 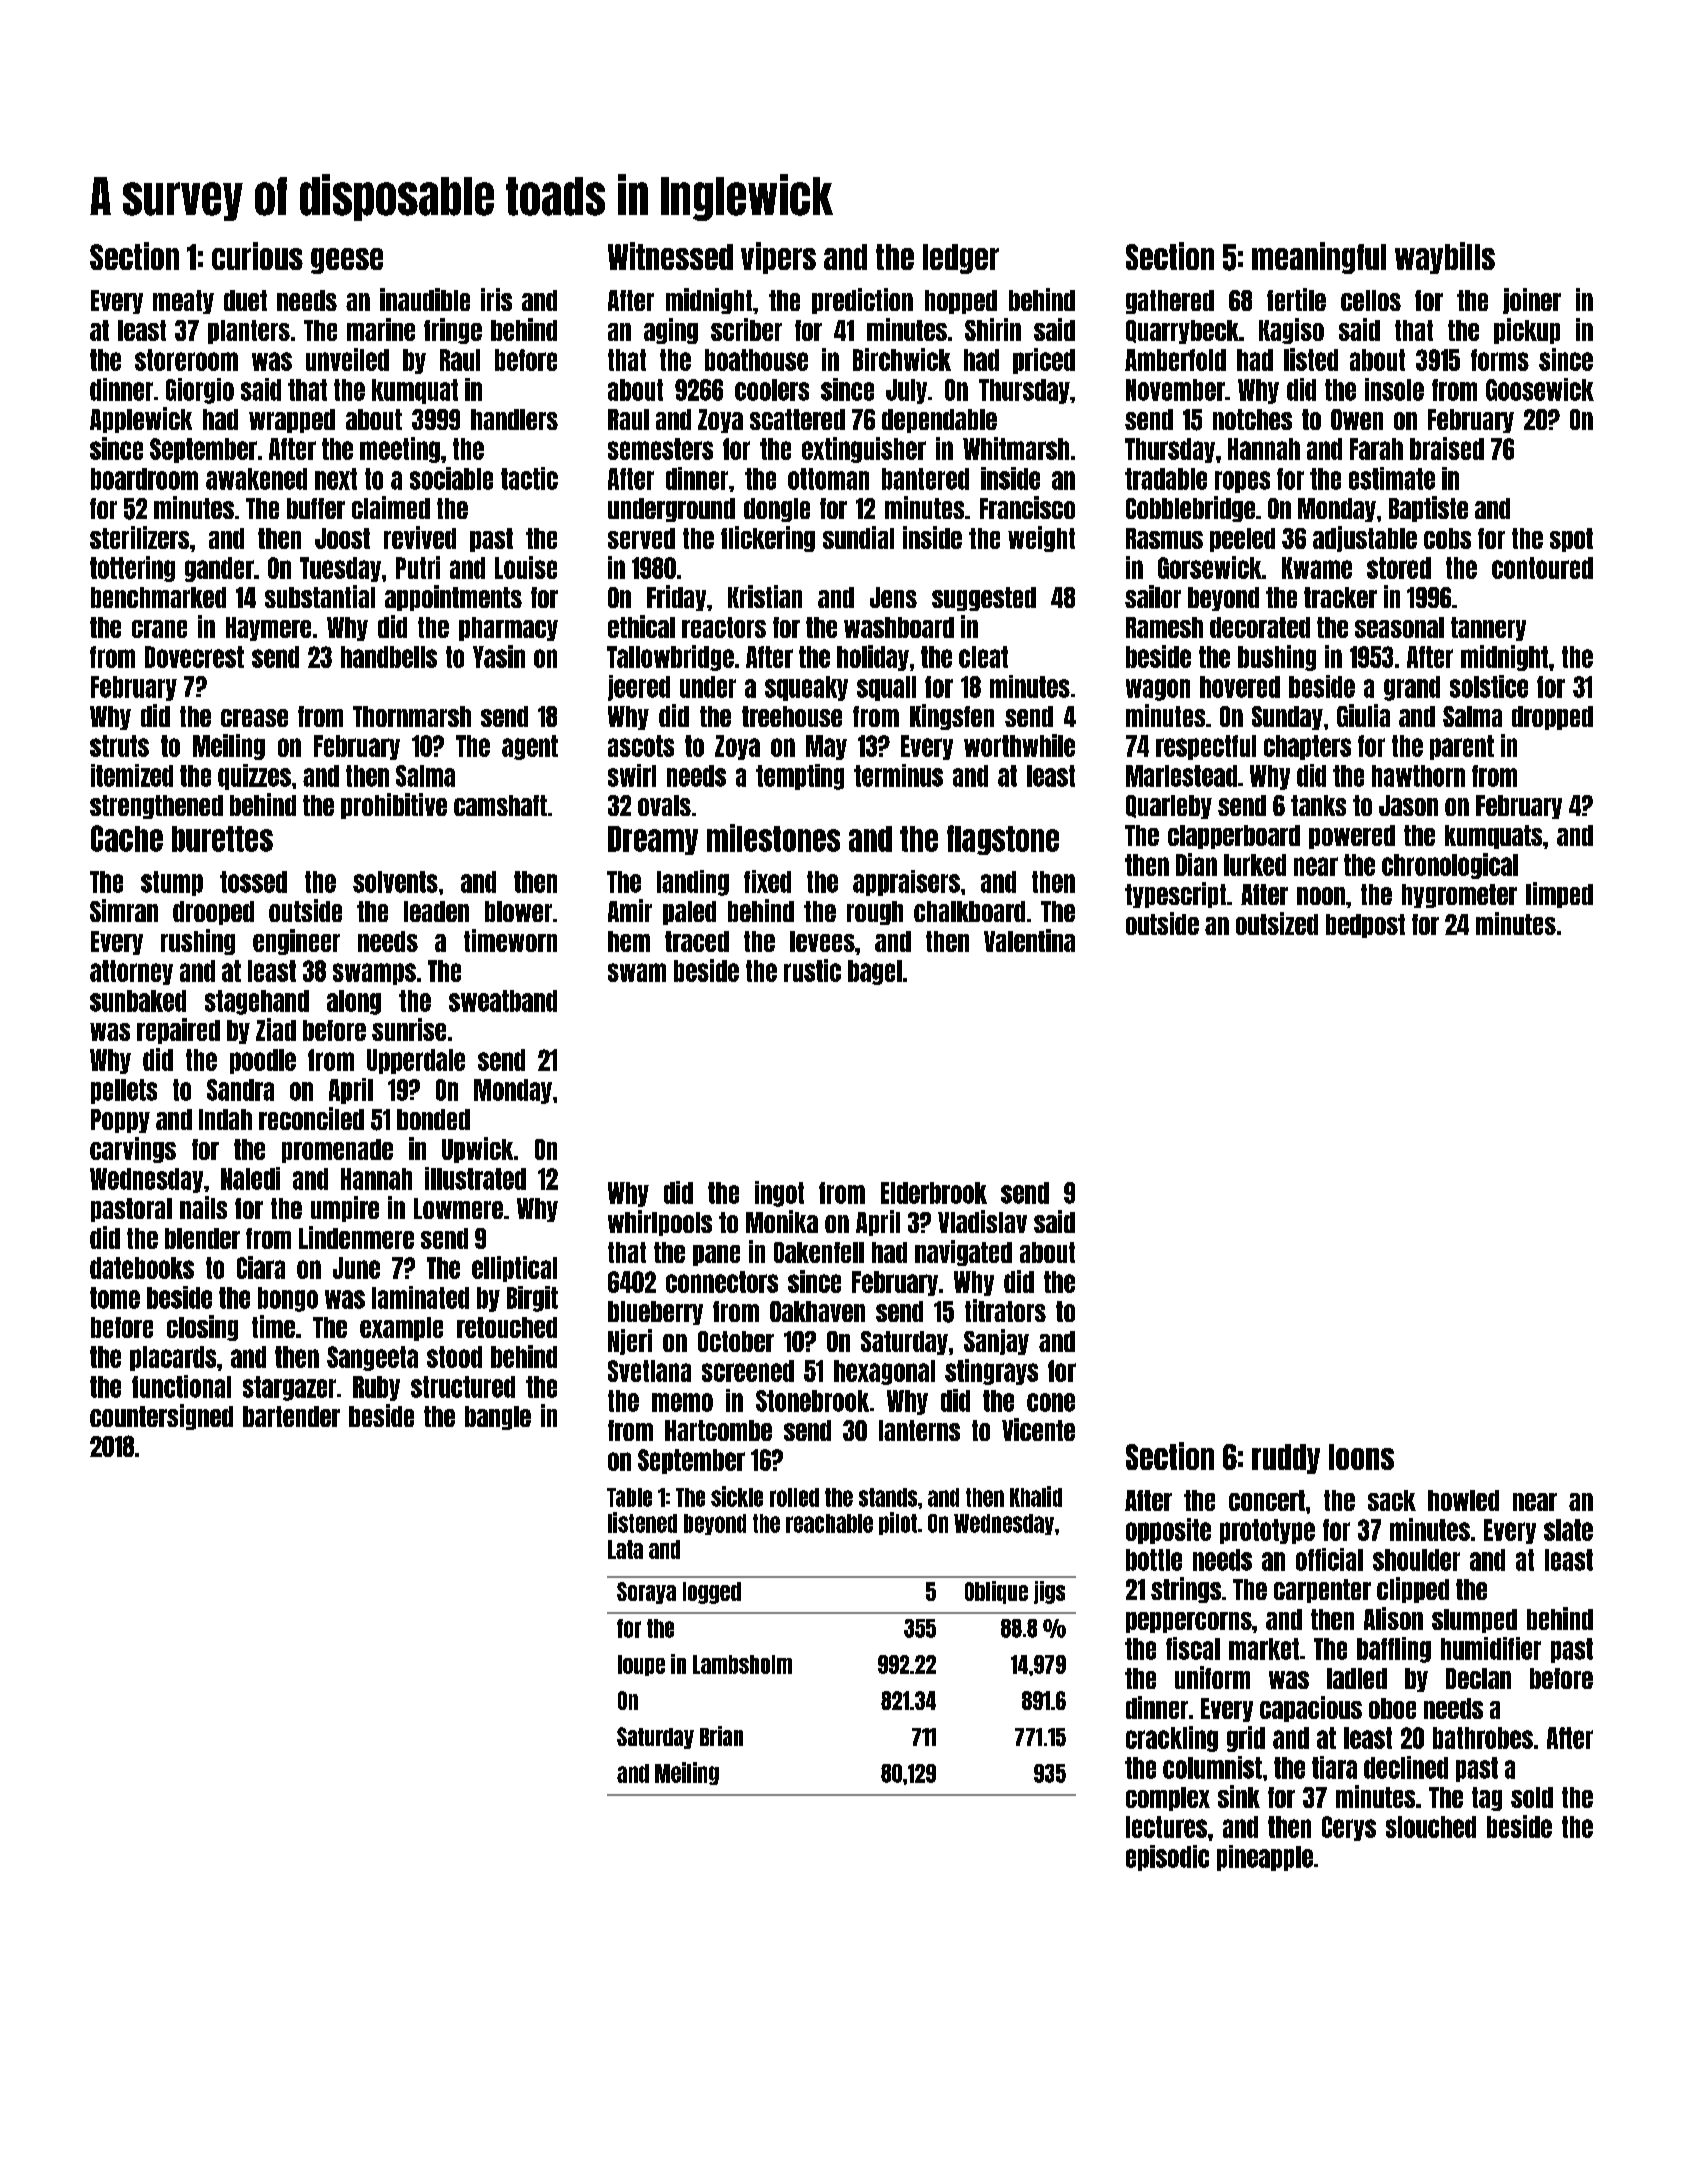 I want to click on pineapple, so click(x=1265, y=1858).
